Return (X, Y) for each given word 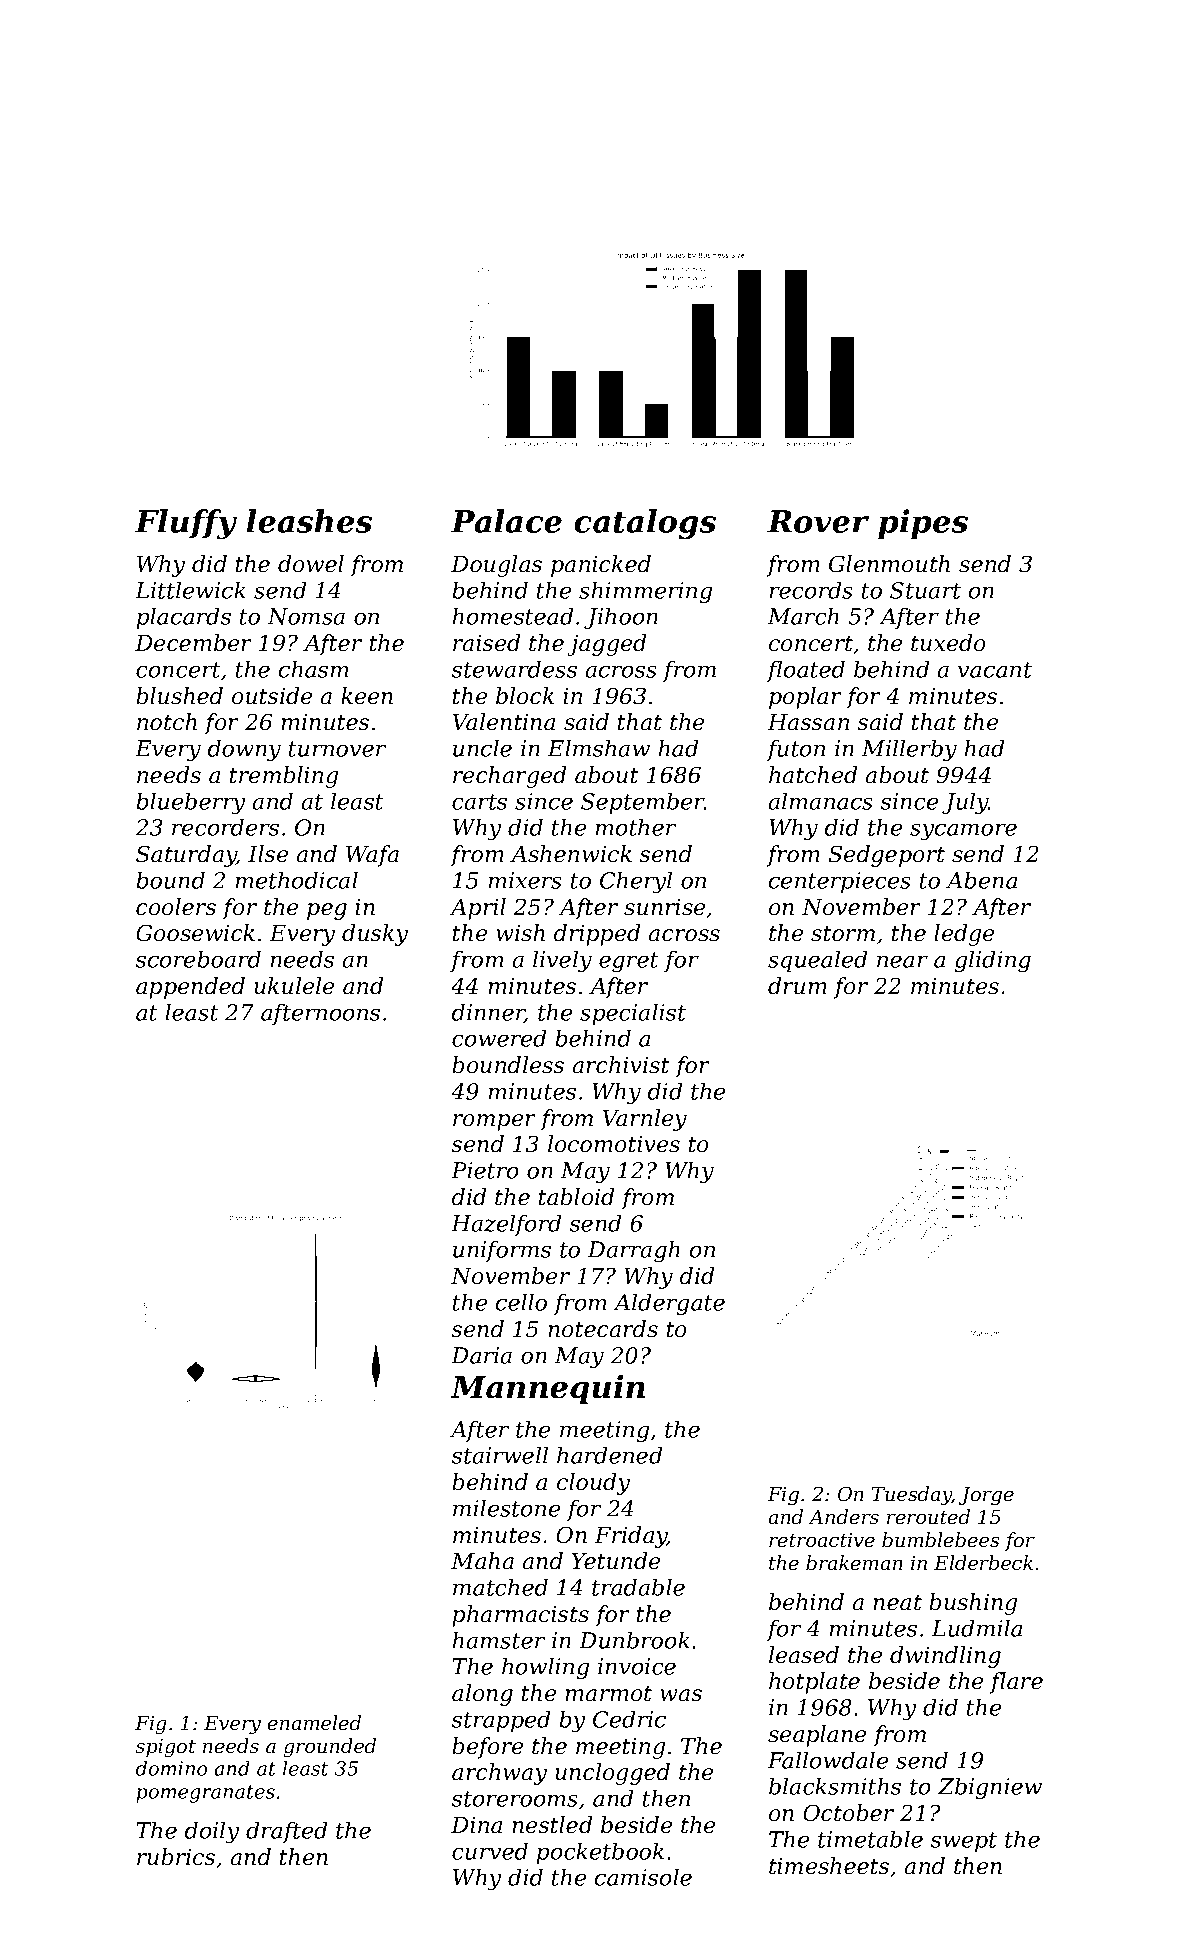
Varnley (644, 1120)
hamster (499, 1640)
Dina (476, 1825)
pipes (923, 524)
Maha (482, 1561)
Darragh (634, 1251)
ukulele (294, 986)
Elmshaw (599, 748)
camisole (643, 1877)
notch (167, 722)
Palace (506, 521)
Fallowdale (828, 1760)
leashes (309, 521)
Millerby (909, 750)
